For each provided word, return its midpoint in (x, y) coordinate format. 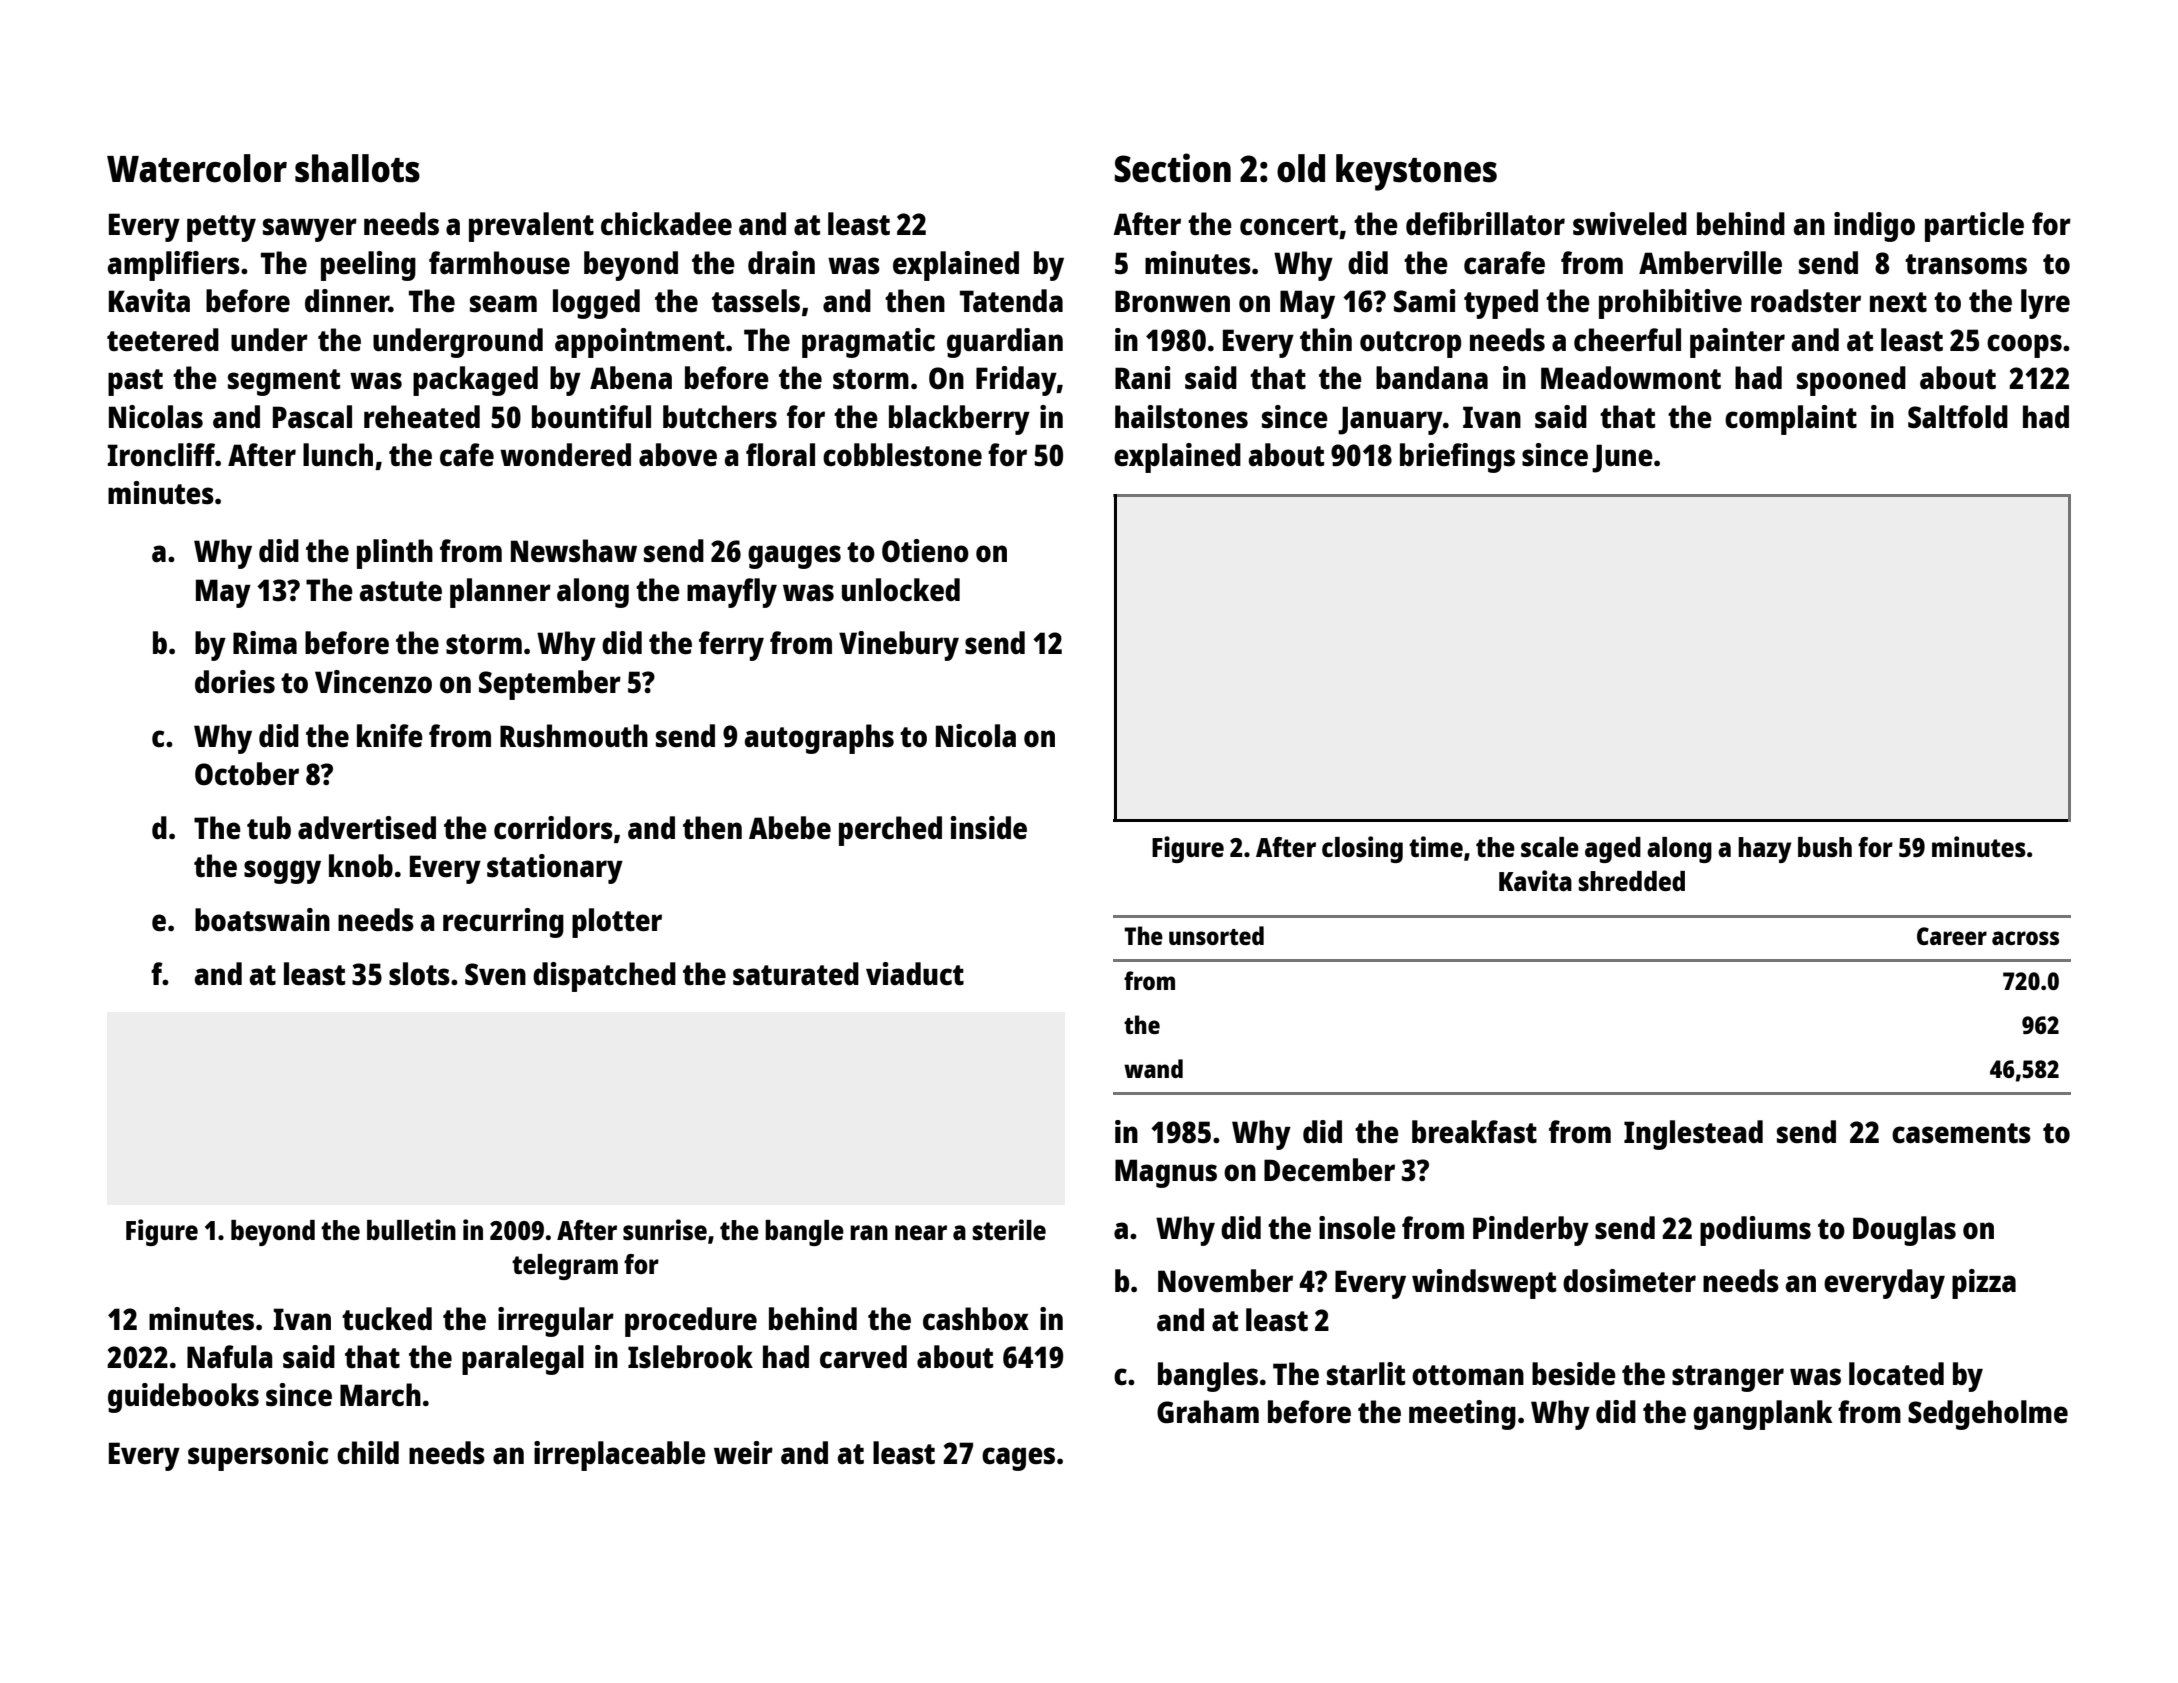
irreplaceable (620, 1456)
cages (1018, 1459)
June (1622, 458)
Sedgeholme (1988, 1415)
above (678, 454)
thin (1326, 339)
